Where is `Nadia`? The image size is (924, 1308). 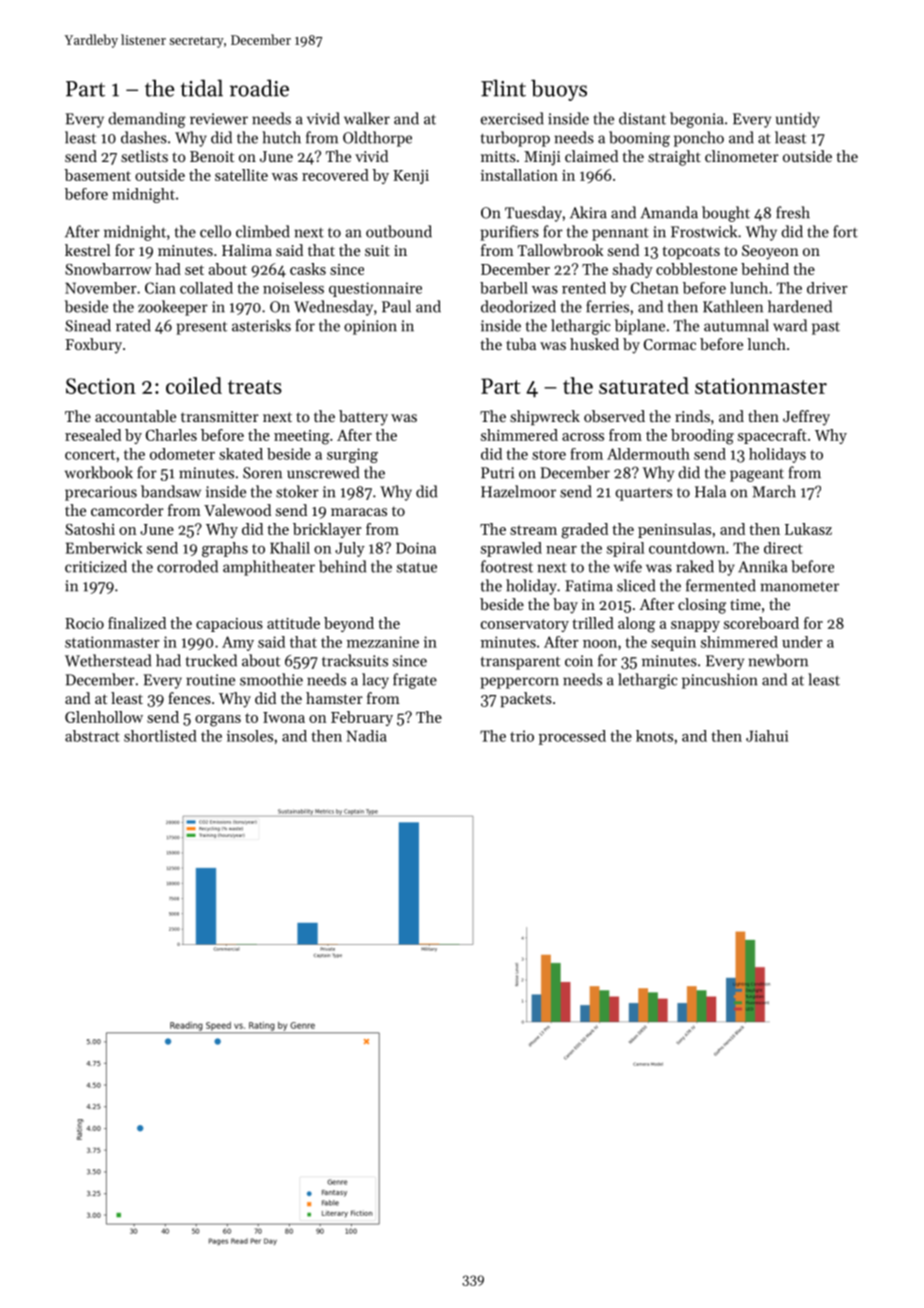 Nadia is located at coordinates (367, 736).
